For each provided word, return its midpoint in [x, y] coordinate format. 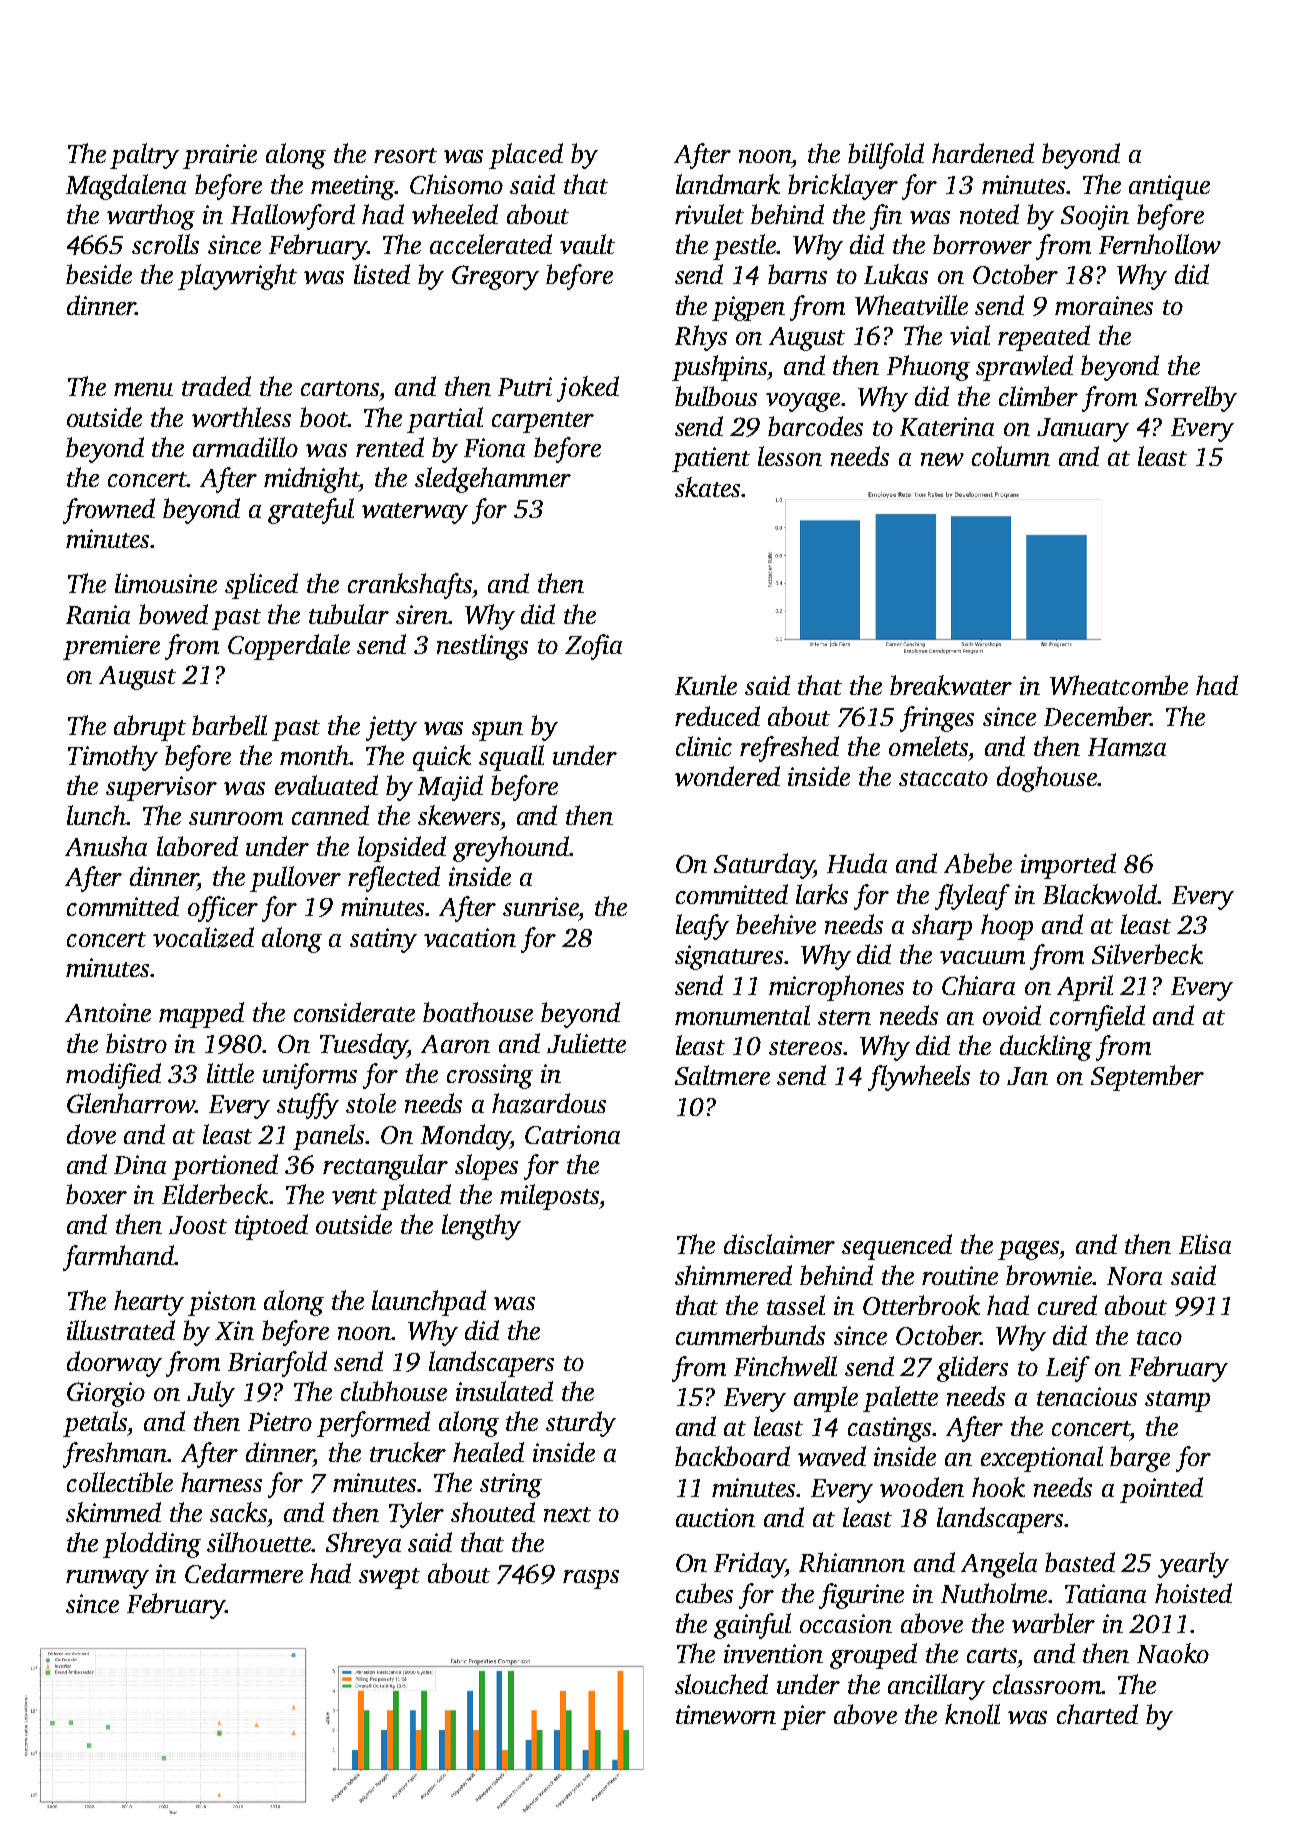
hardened [983, 153]
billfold [886, 156]
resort [405, 155]
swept [389, 1578]
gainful [752, 1626]
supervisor [161, 788]
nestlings [482, 647]
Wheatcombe [1119, 685]
